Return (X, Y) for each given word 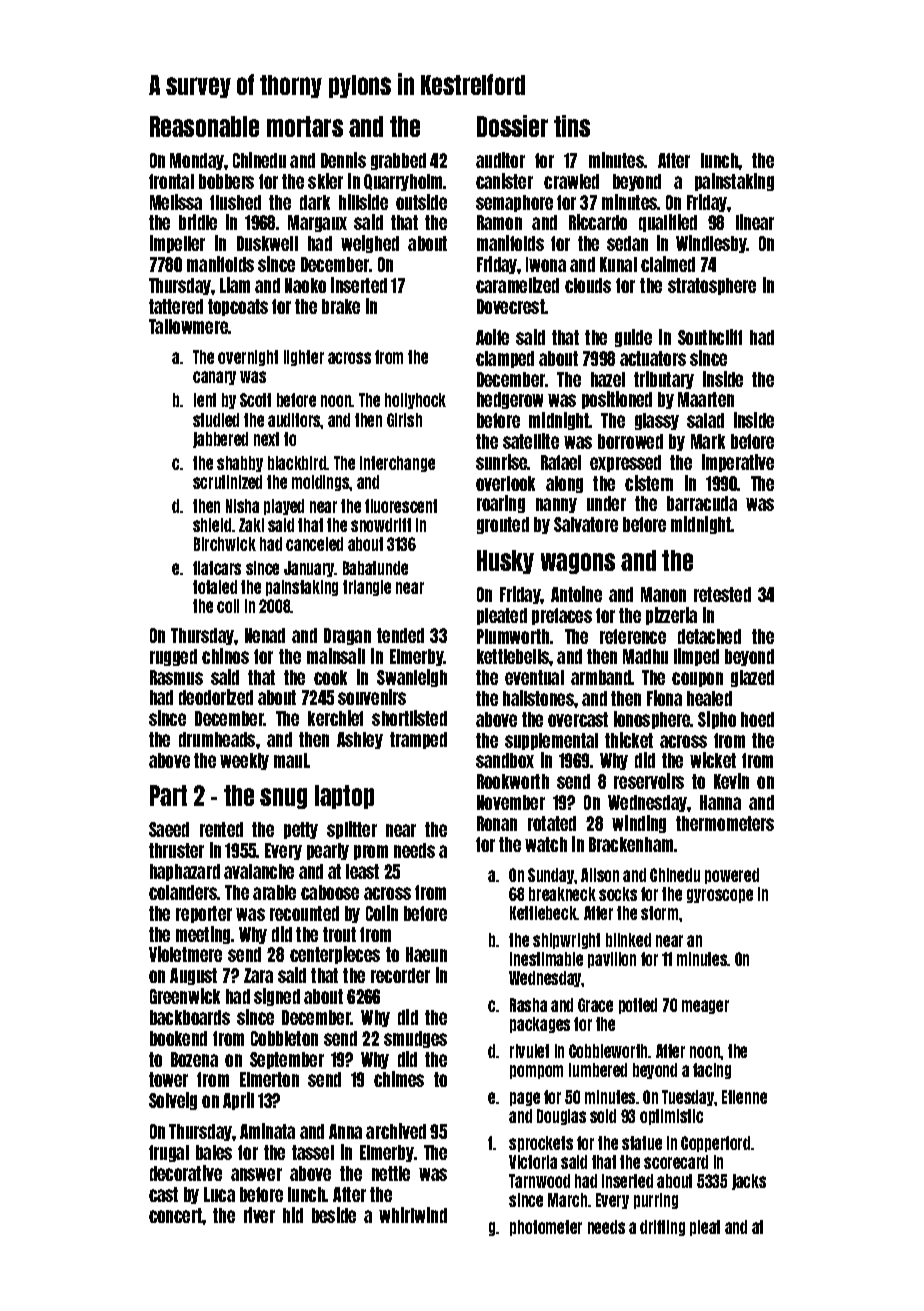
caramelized (517, 285)
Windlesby (711, 244)
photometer (546, 1228)
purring (656, 1201)
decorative (186, 1173)
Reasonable (204, 126)
